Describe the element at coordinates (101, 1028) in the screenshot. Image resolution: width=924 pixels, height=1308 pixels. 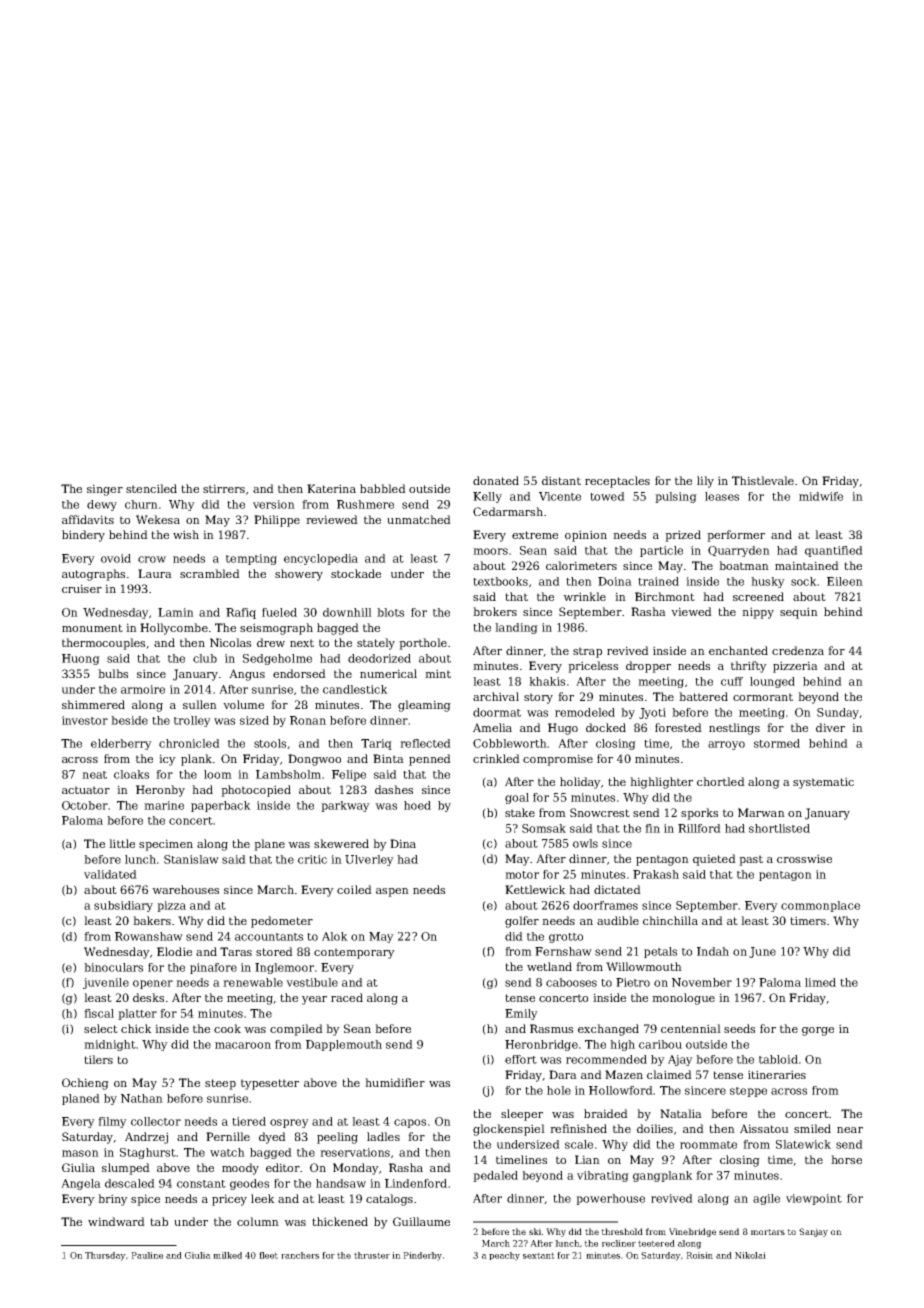
I see `select` at that location.
